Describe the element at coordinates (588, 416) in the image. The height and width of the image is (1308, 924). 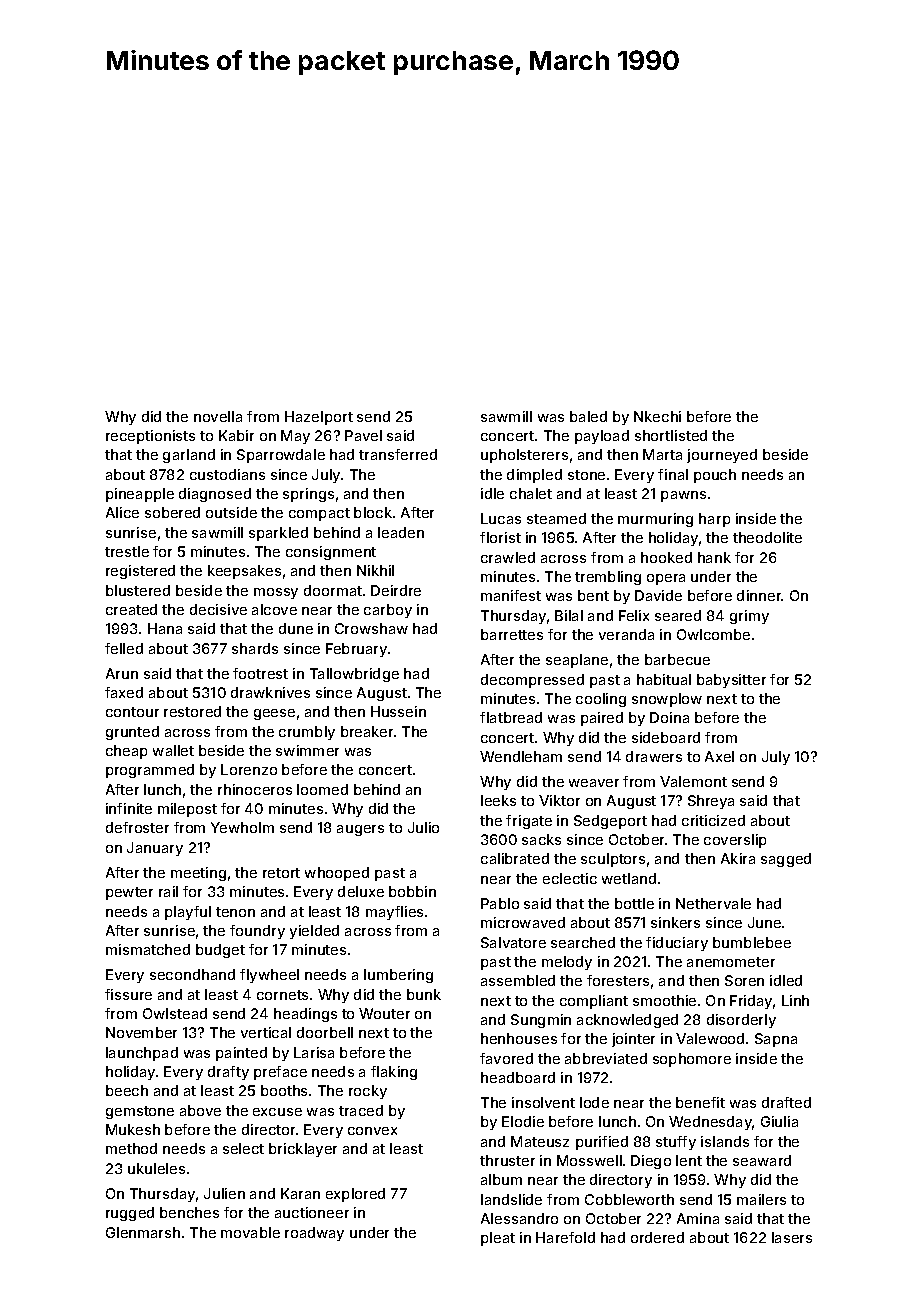
I see `baled` at that location.
